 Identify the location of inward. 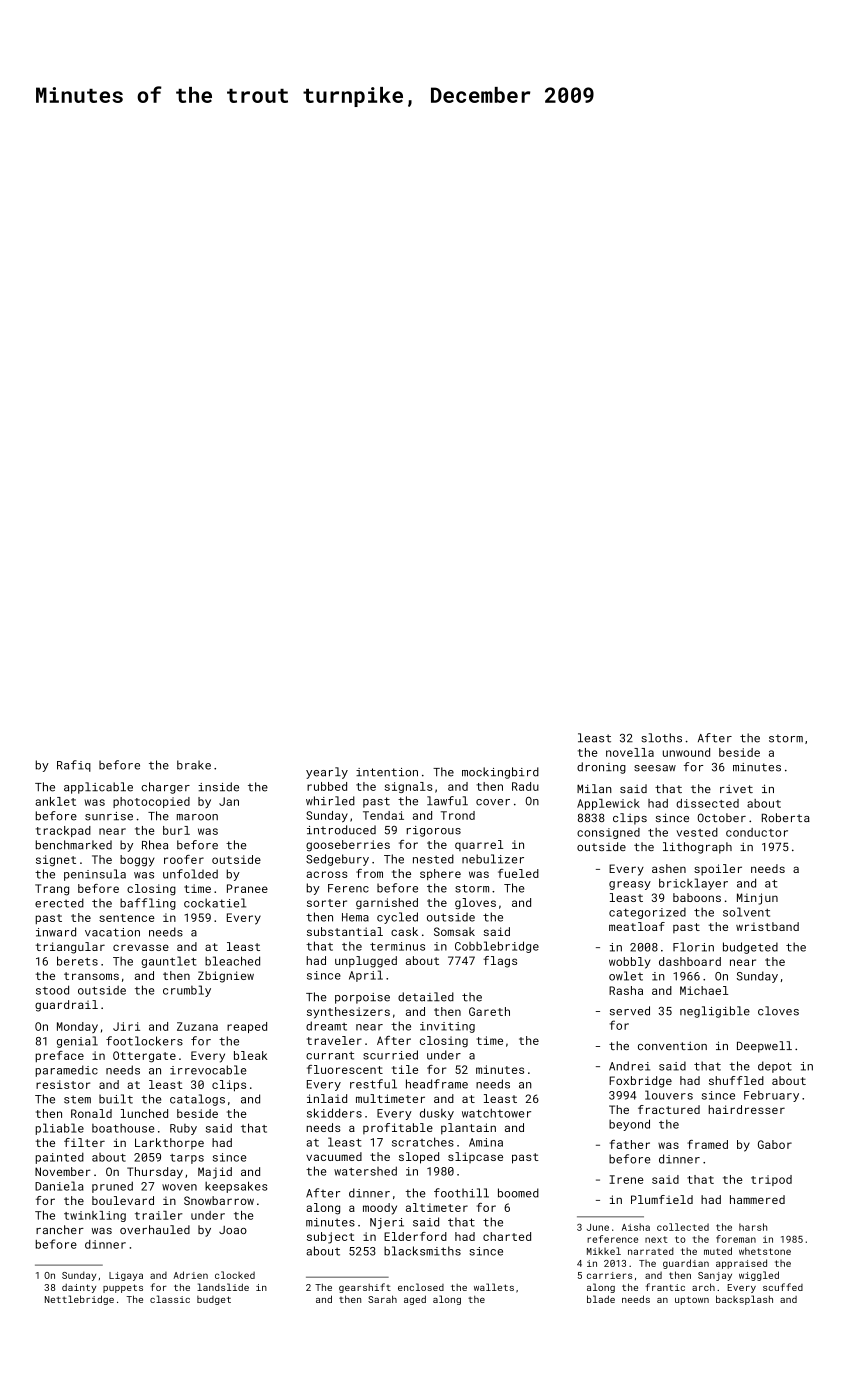
(56, 932).
